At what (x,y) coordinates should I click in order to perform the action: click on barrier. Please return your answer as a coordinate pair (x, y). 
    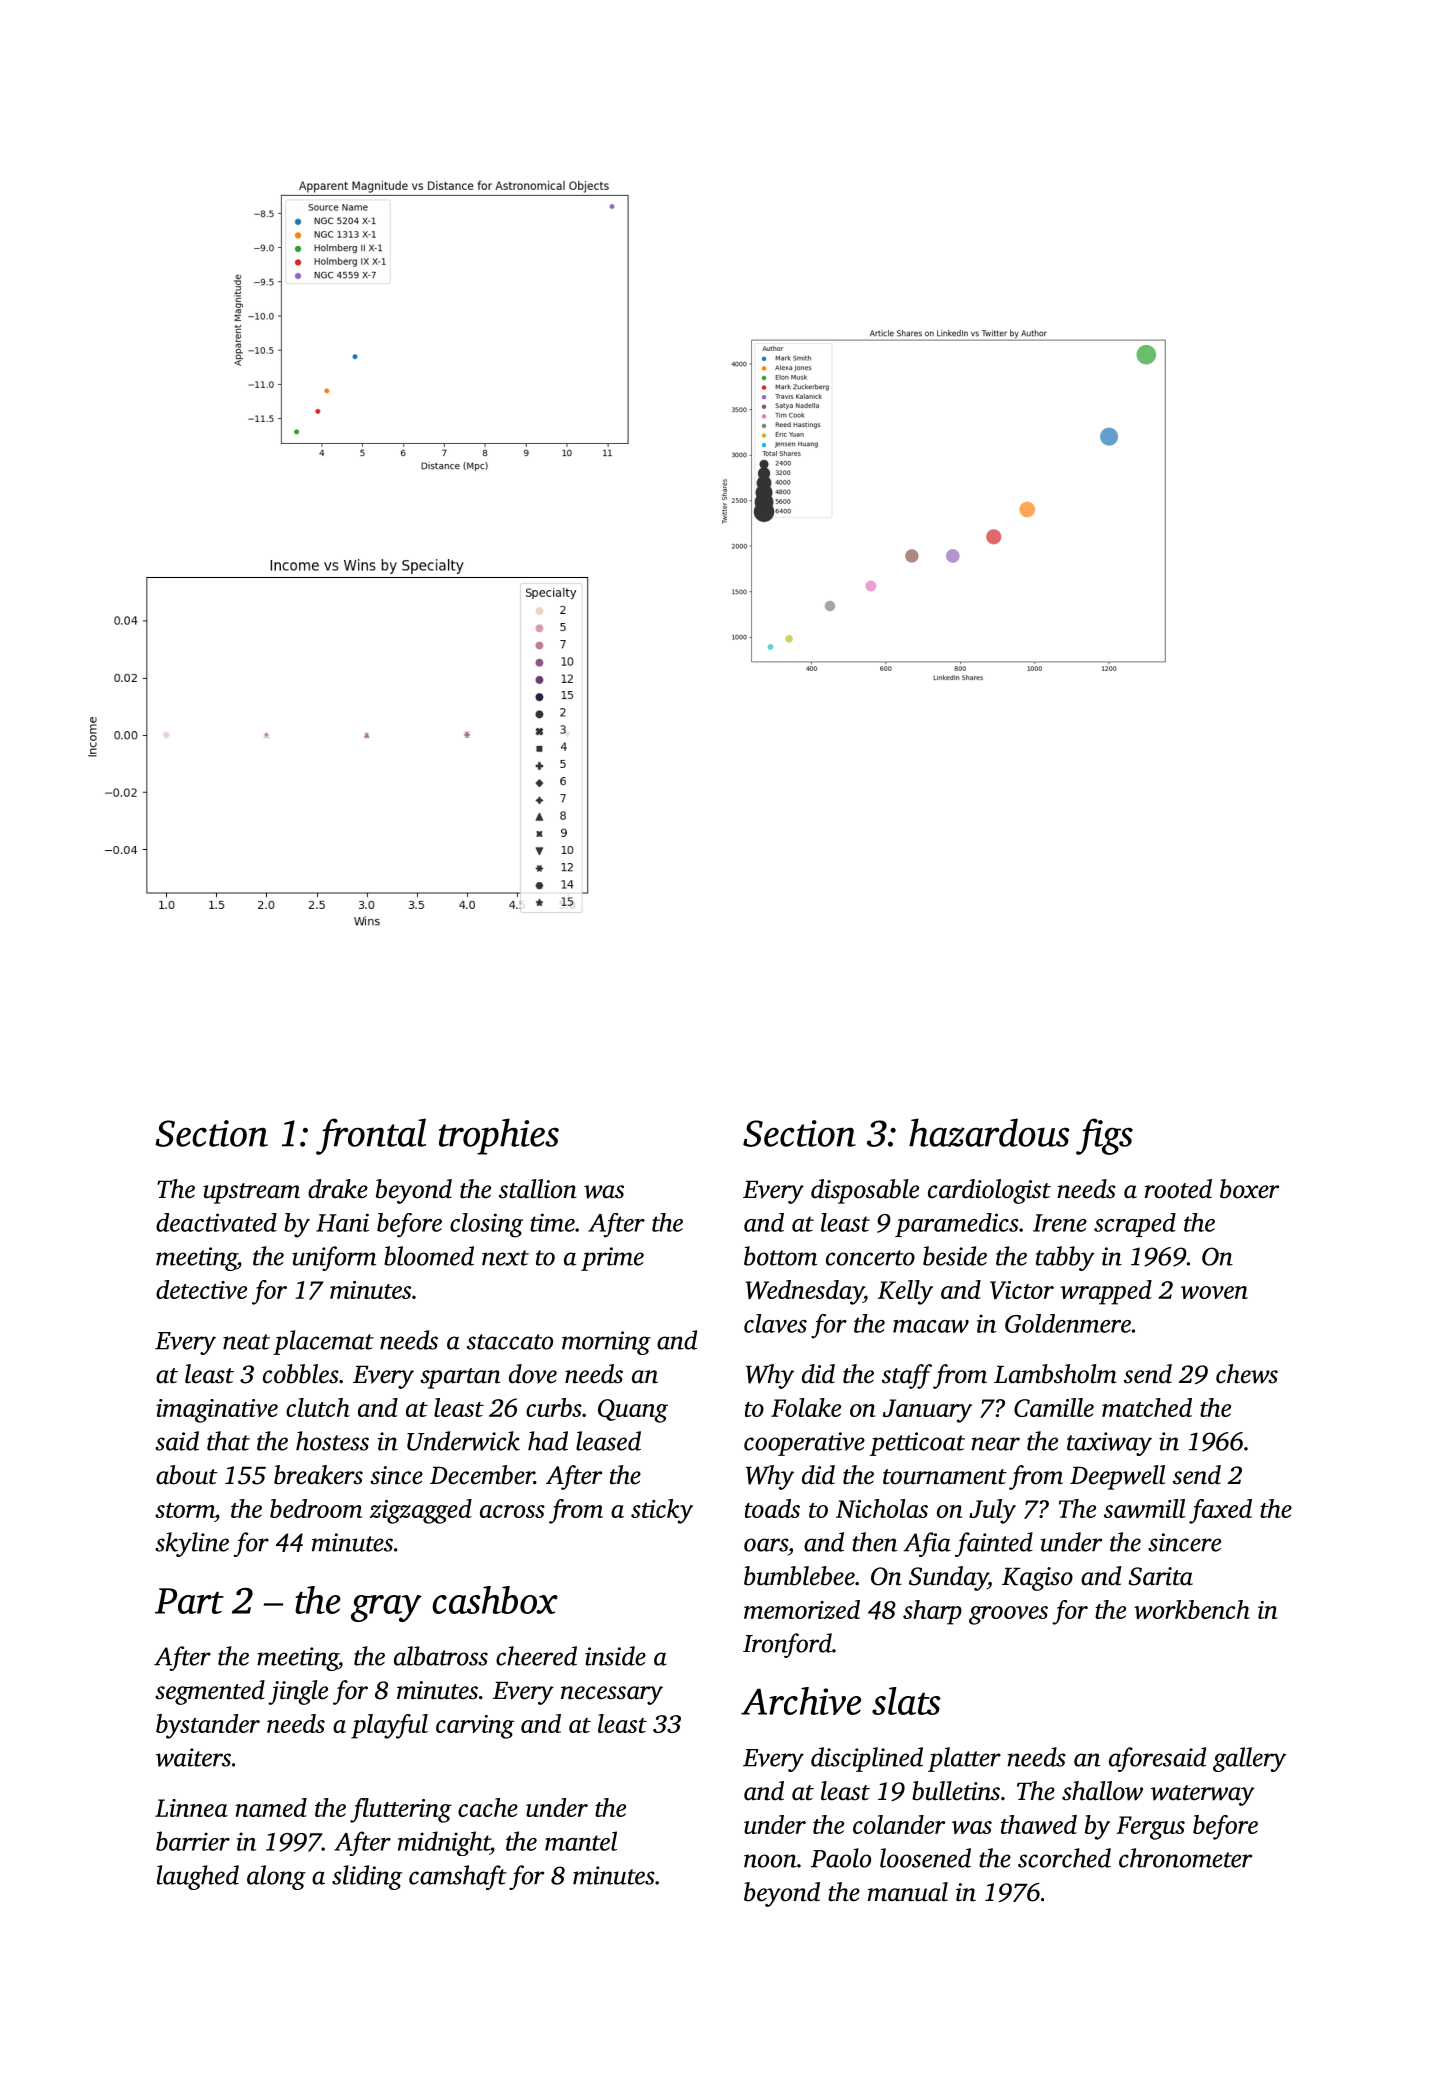
    Looking at the image, I should click on (193, 1841).
